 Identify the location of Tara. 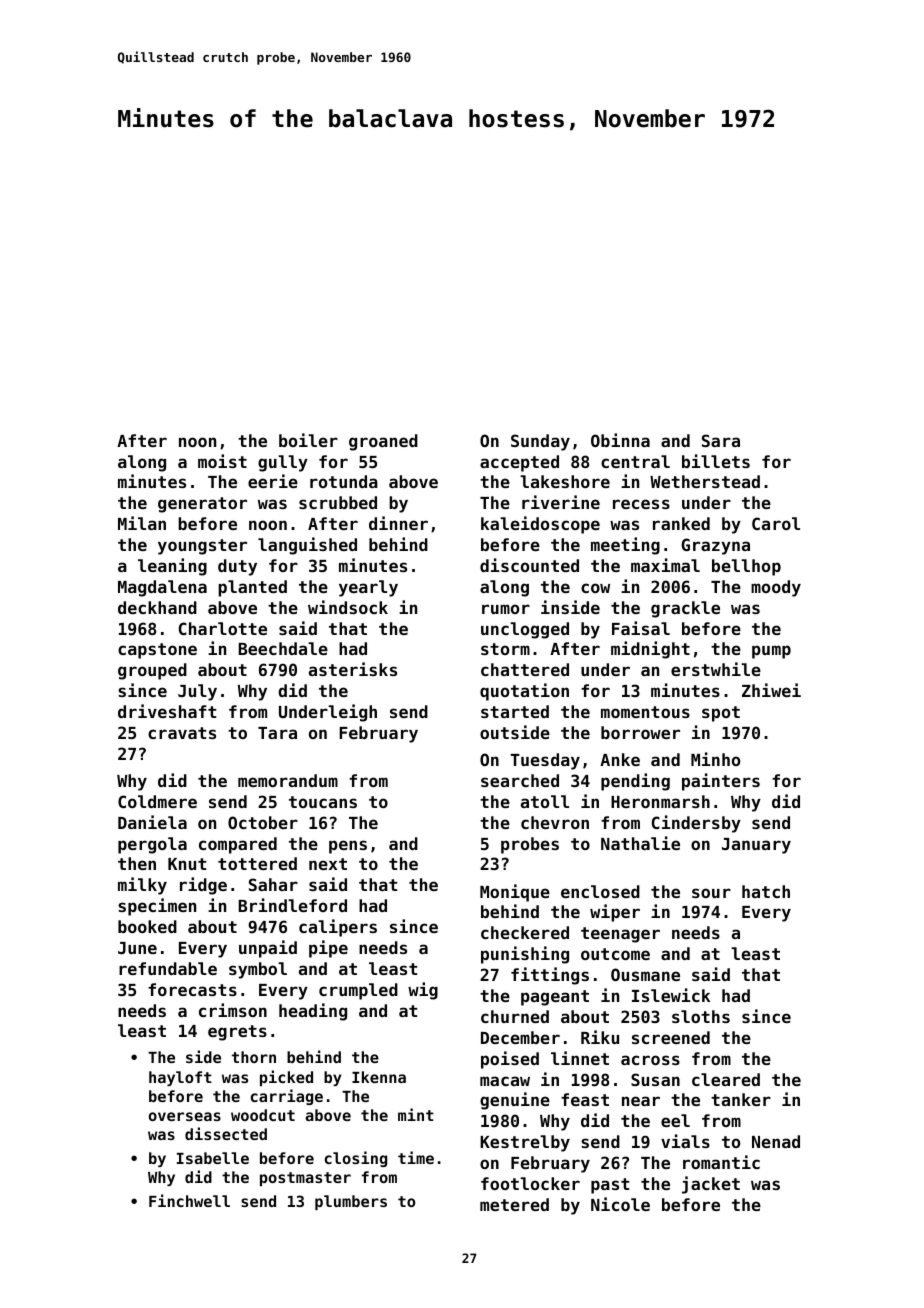
(277, 733).
